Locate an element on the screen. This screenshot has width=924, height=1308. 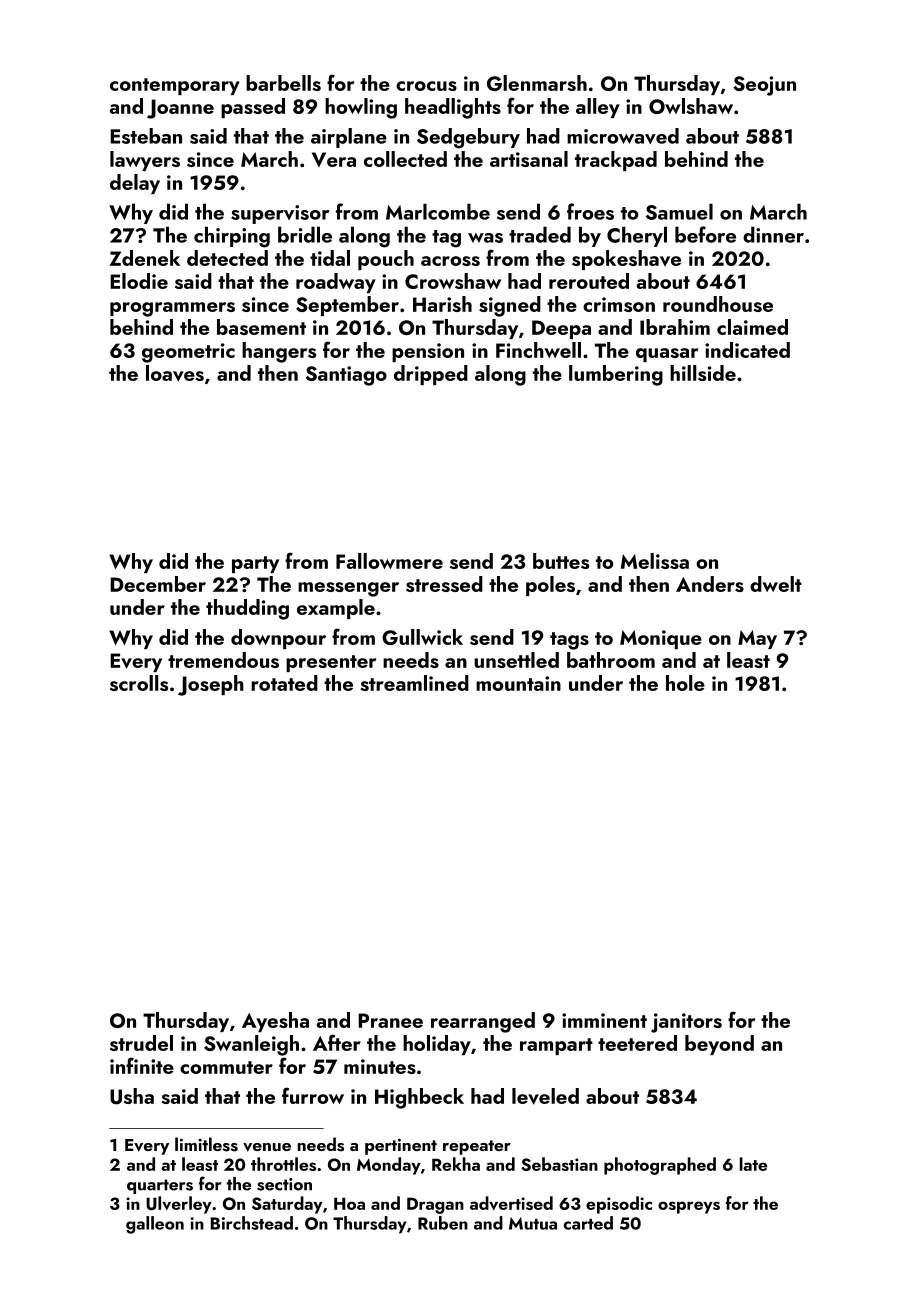
Ayesha is located at coordinates (275, 1022).
